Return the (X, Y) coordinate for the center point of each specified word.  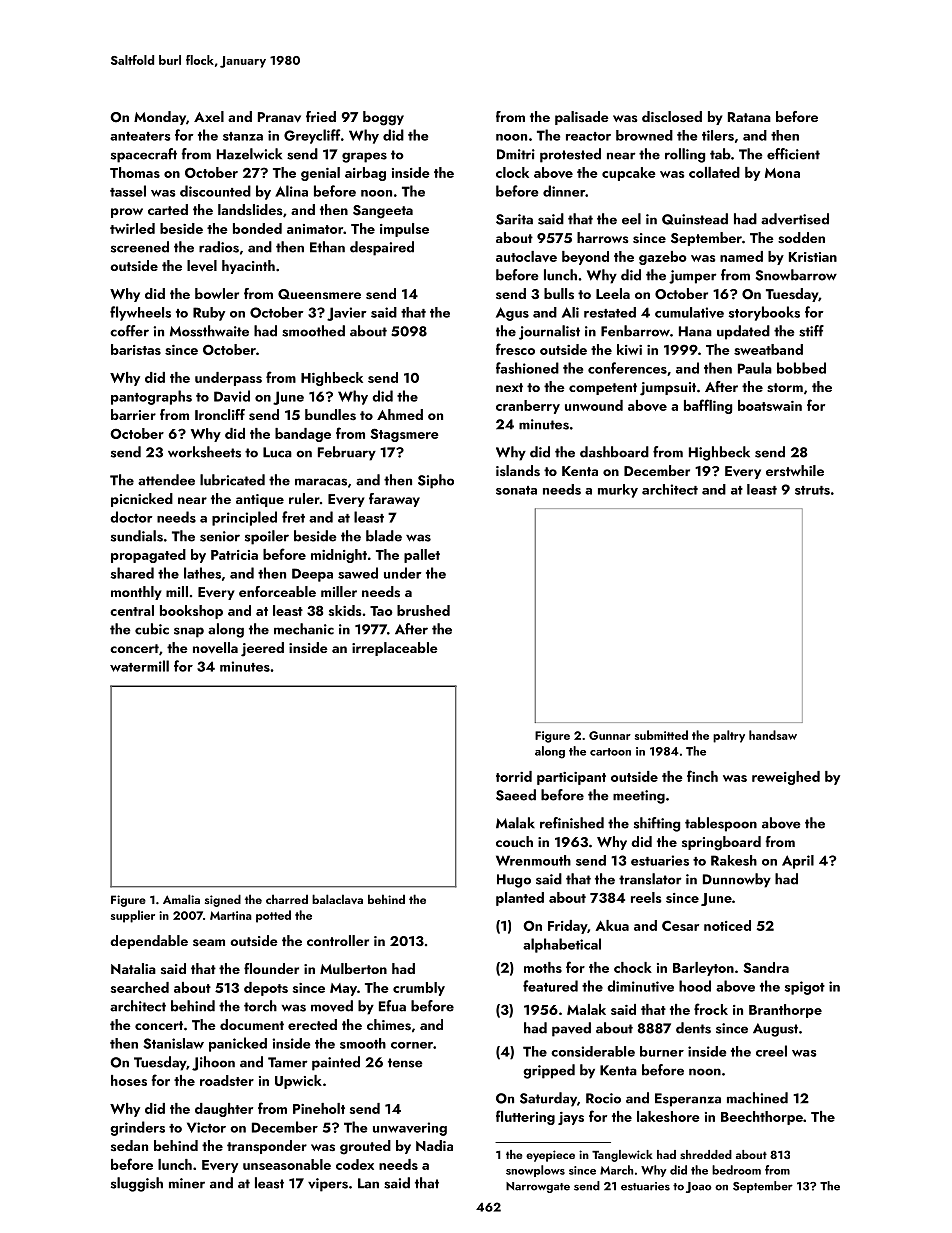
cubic (152, 629)
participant (571, 778)
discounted (215, 191)
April (798, 862)
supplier (133, 916)
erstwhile (795, 470)
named (741, 256)
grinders (137, 1128)
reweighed (786, 778)
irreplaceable (395, 649)
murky (618, 491)
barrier (133, 414)
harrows (603, 237)
